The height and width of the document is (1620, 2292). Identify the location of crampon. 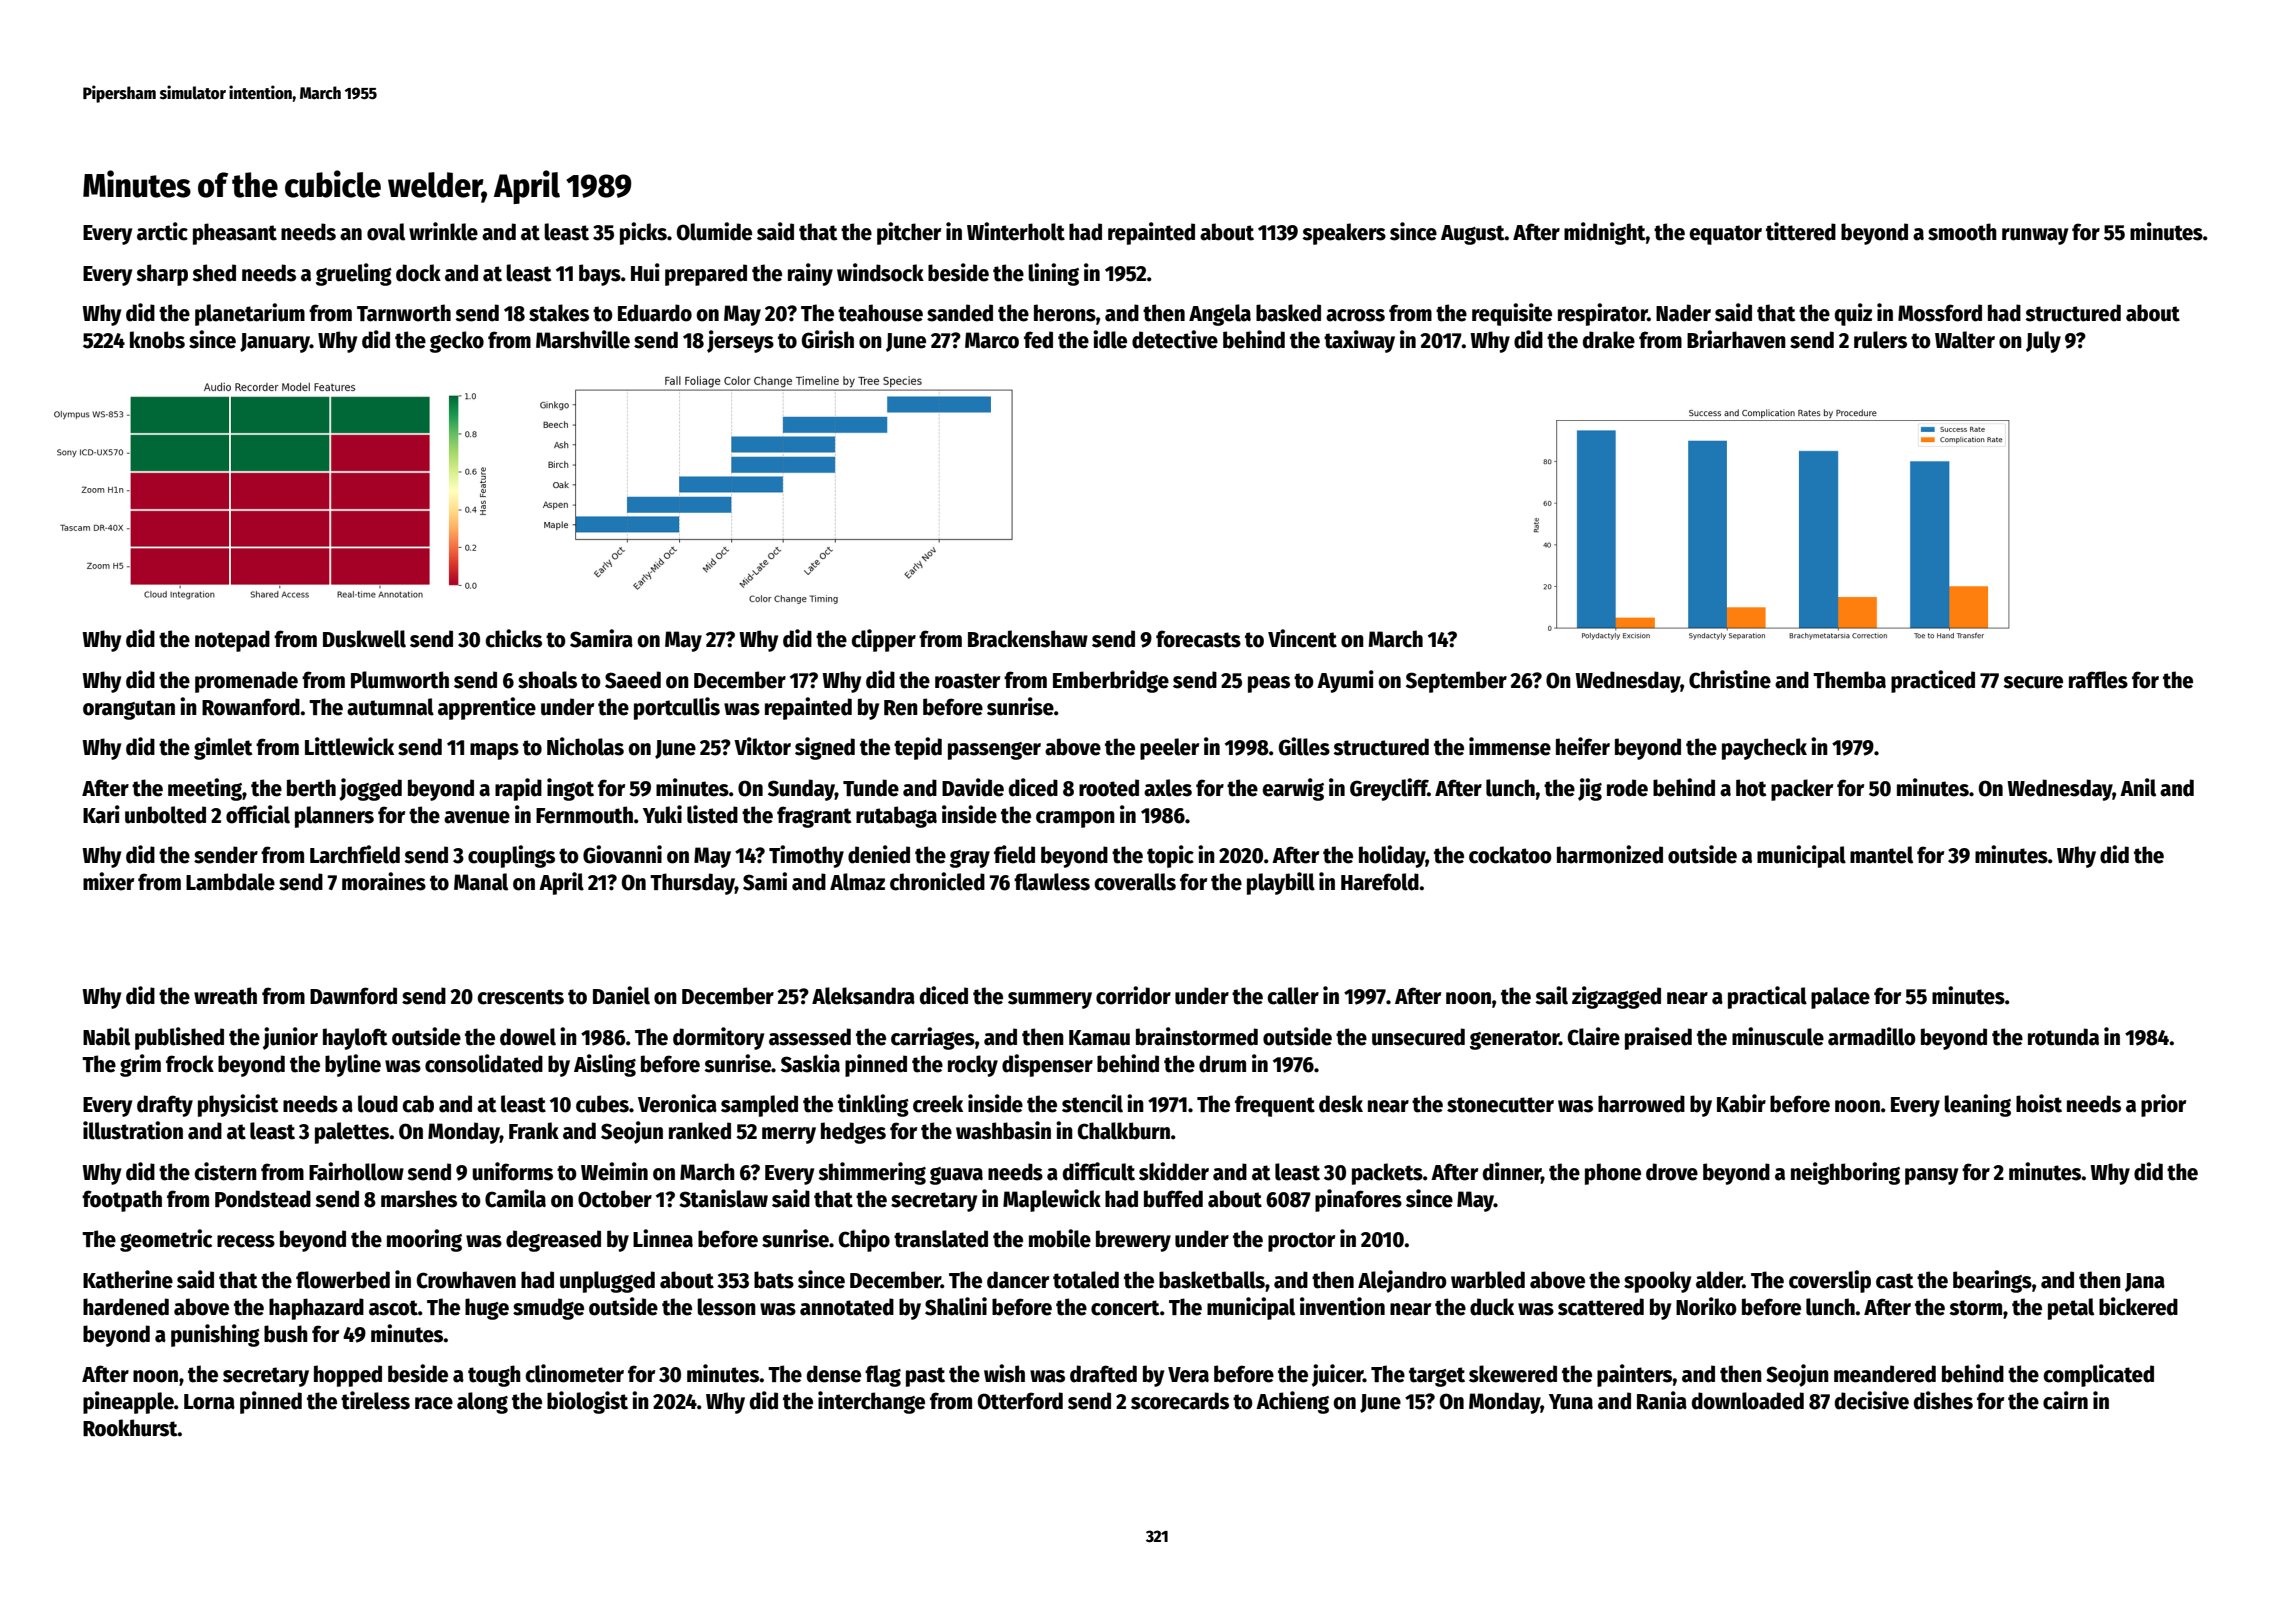
(1075, 819).
